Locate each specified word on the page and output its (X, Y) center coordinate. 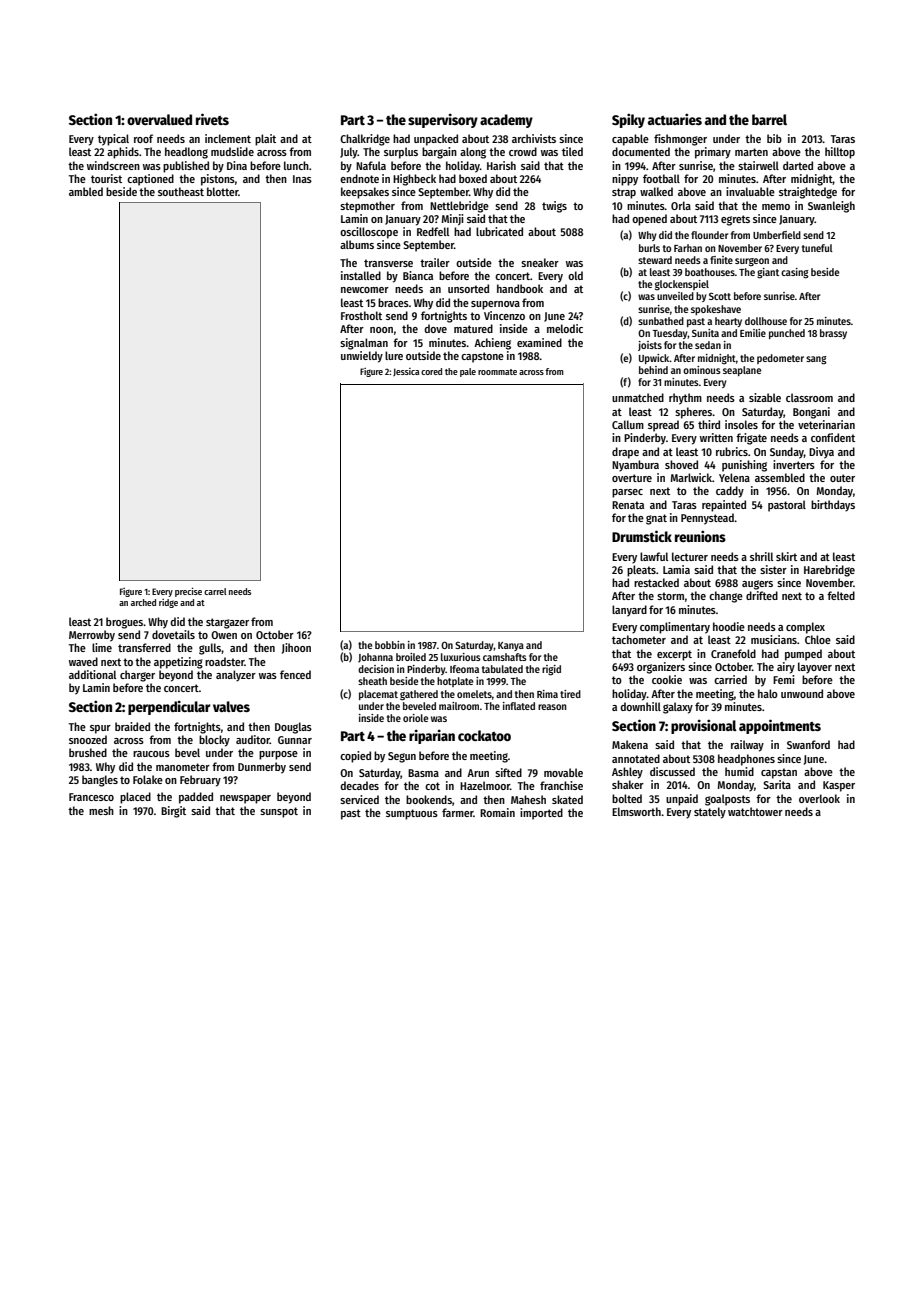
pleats (641, 571)
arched (143, 602)
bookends (429, 799)
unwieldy (362, 357)
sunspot (279, 812)
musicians (774, 639)
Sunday (787, 453)
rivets (212, 119)
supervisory (443, 120)
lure (394, 355)
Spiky (628, 120)
